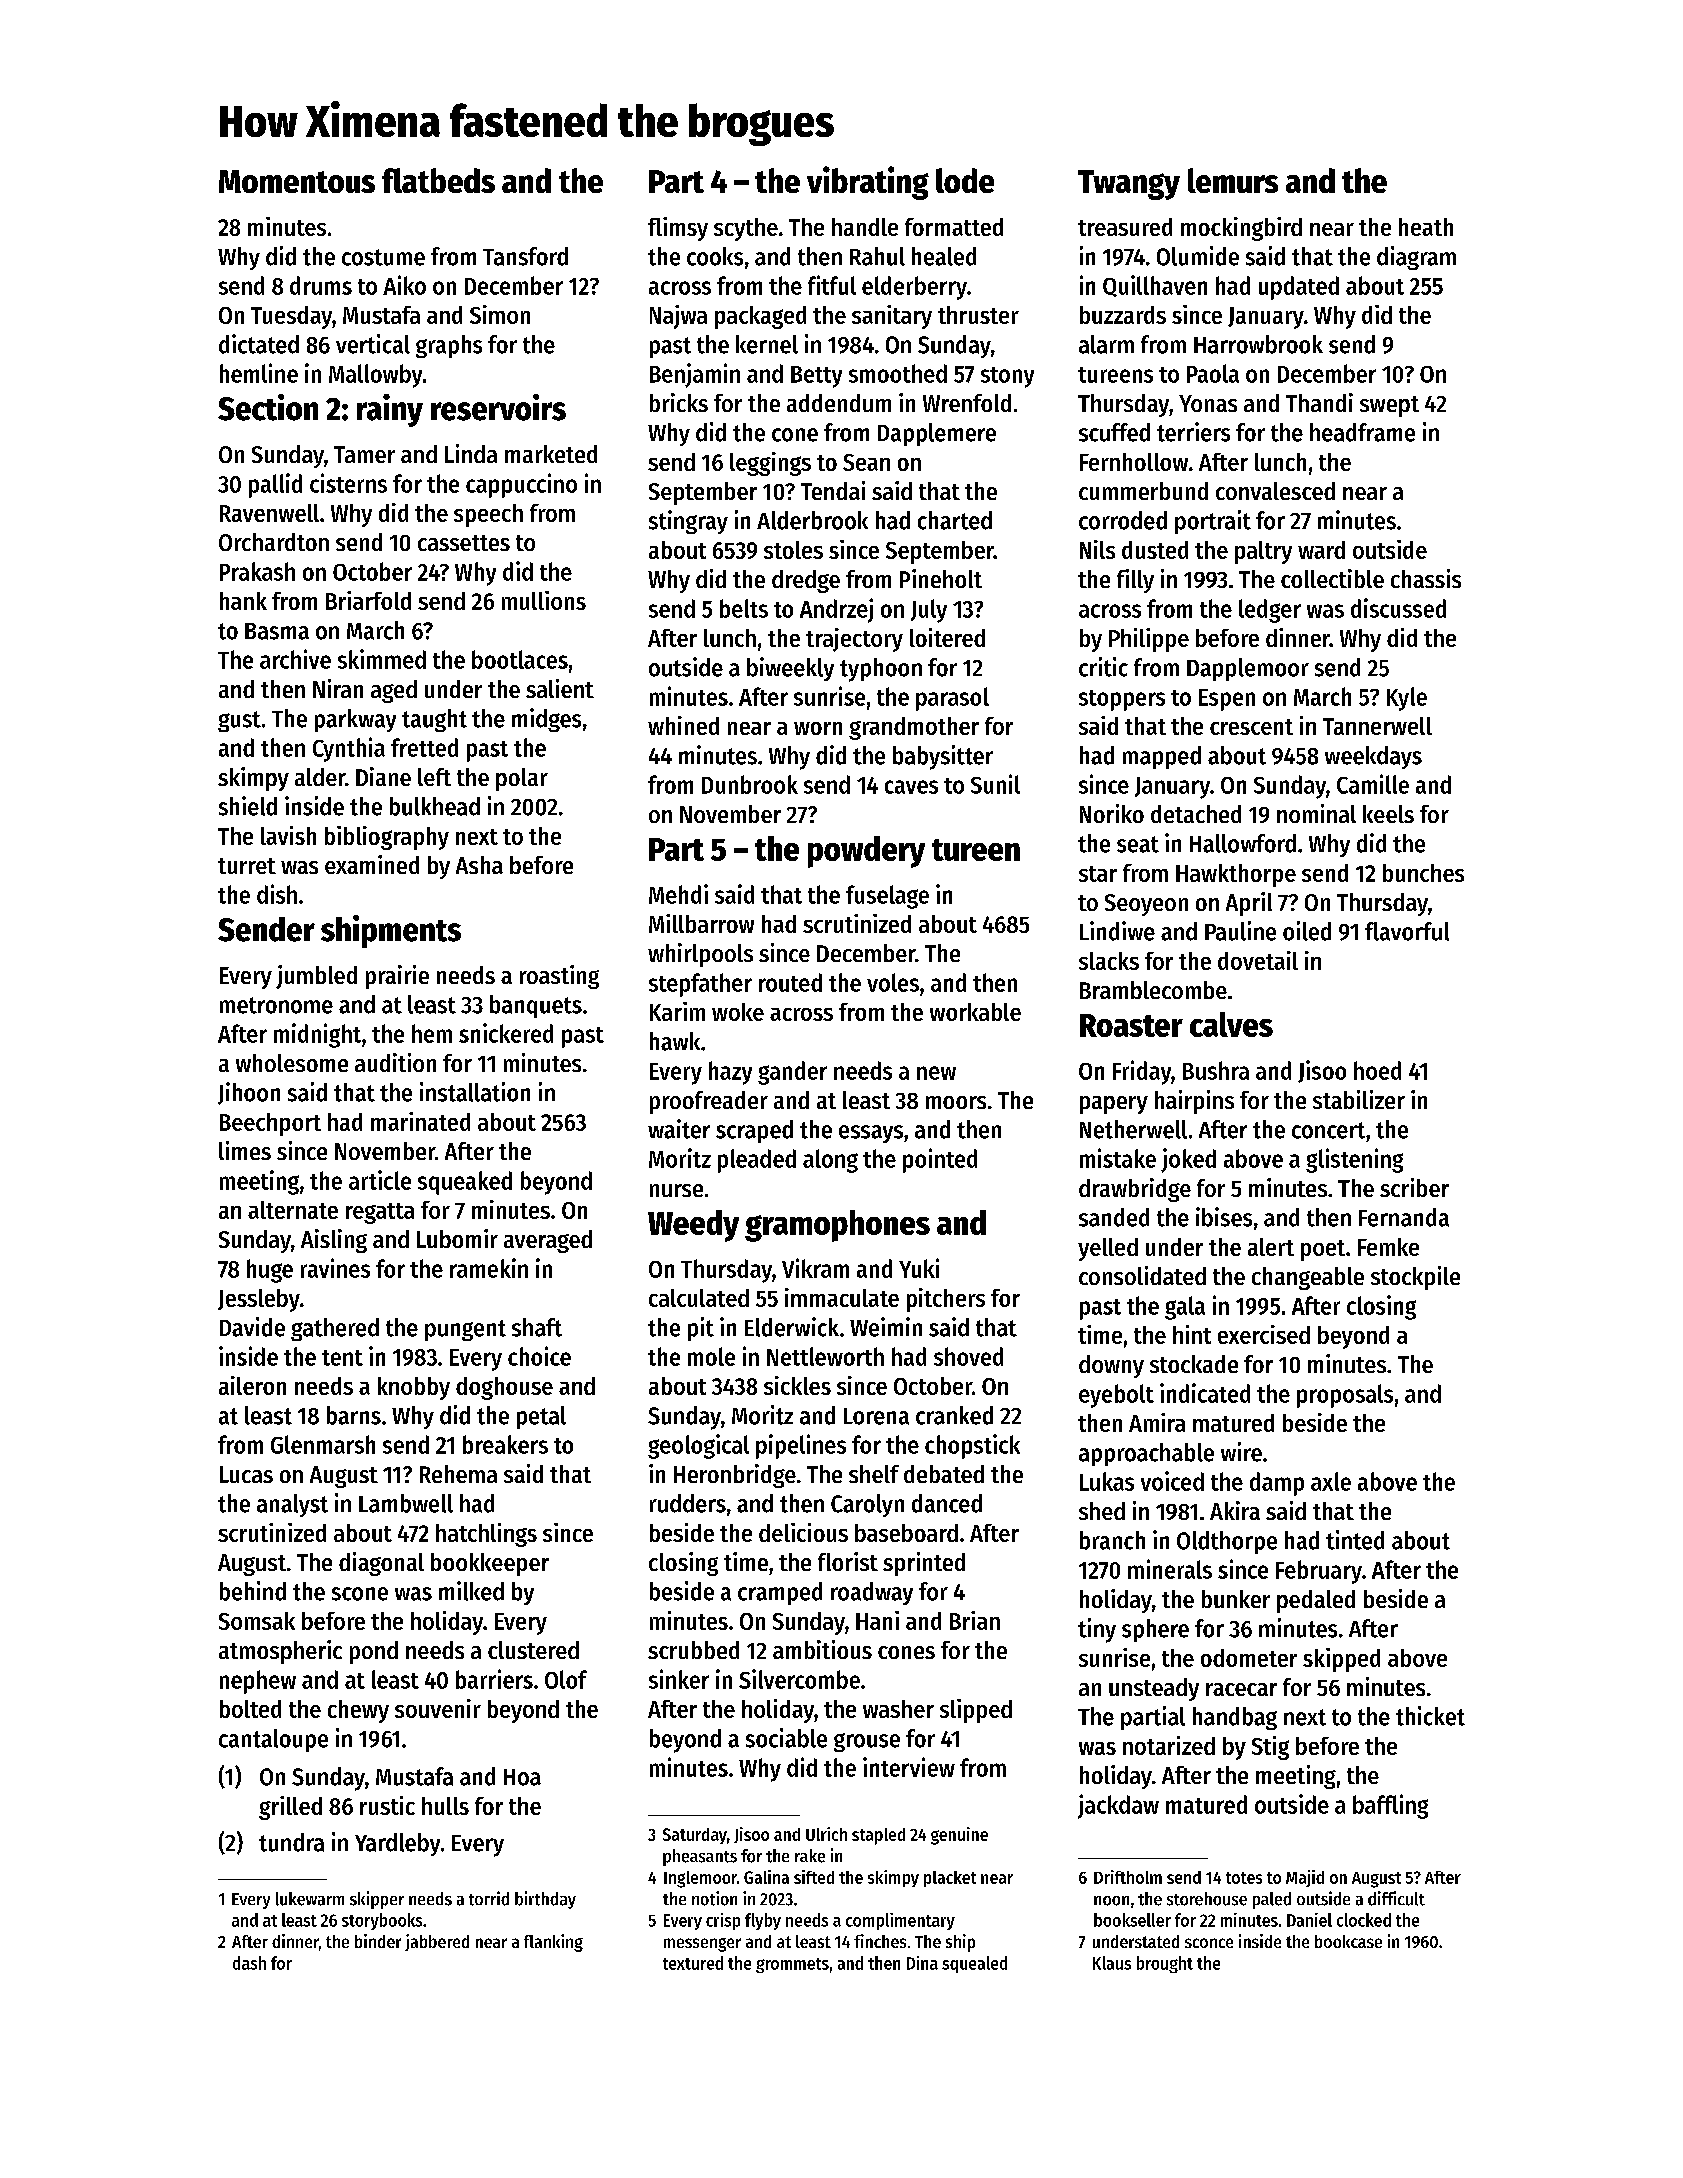 The height and width of the page is (2178, 1683). I want to click on bunker, so click(1236, 1599).
